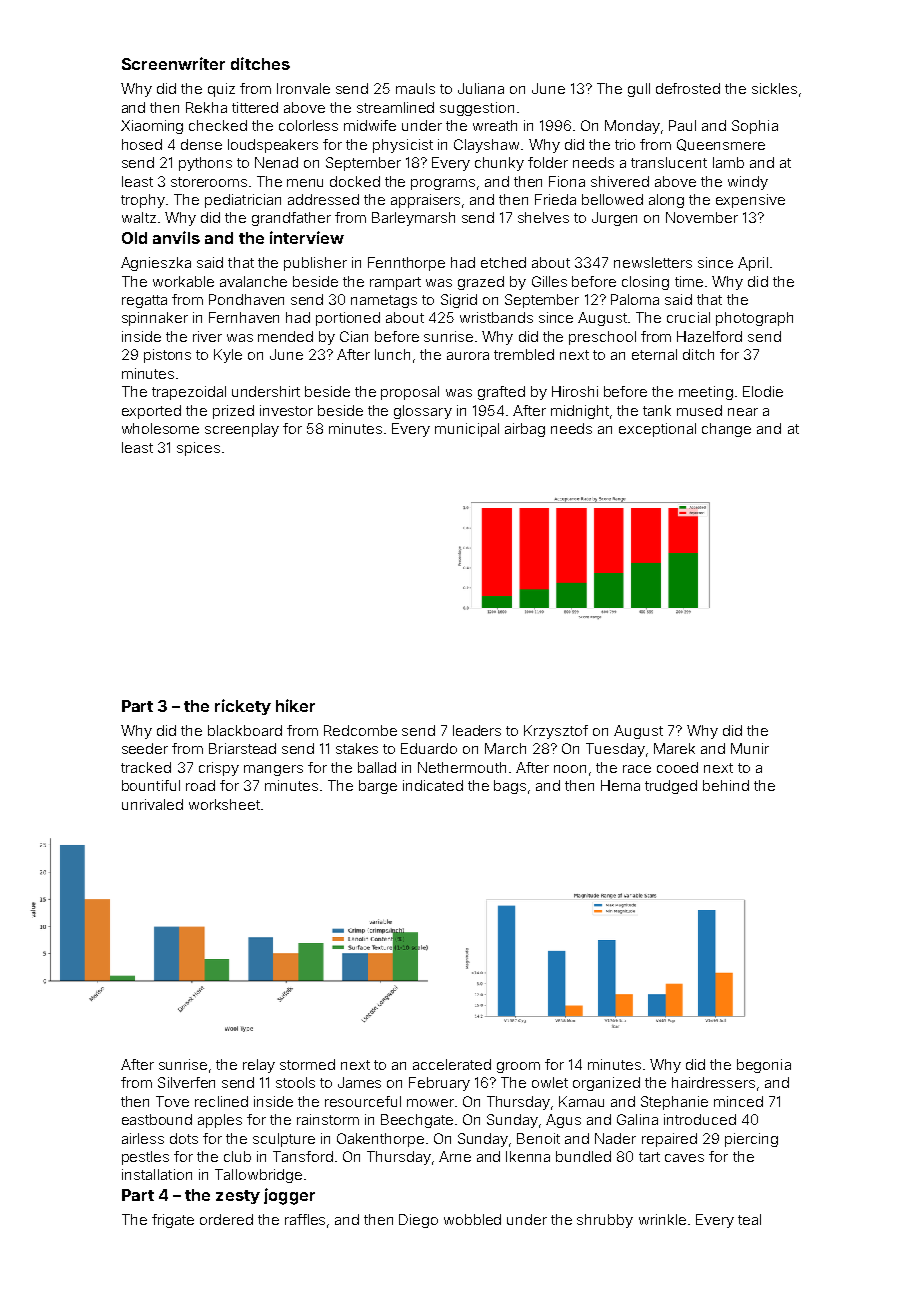  What do you see at coordinates (221, 90) in the screenshot?
I see `quiz` at bounding box center [221, 90].
